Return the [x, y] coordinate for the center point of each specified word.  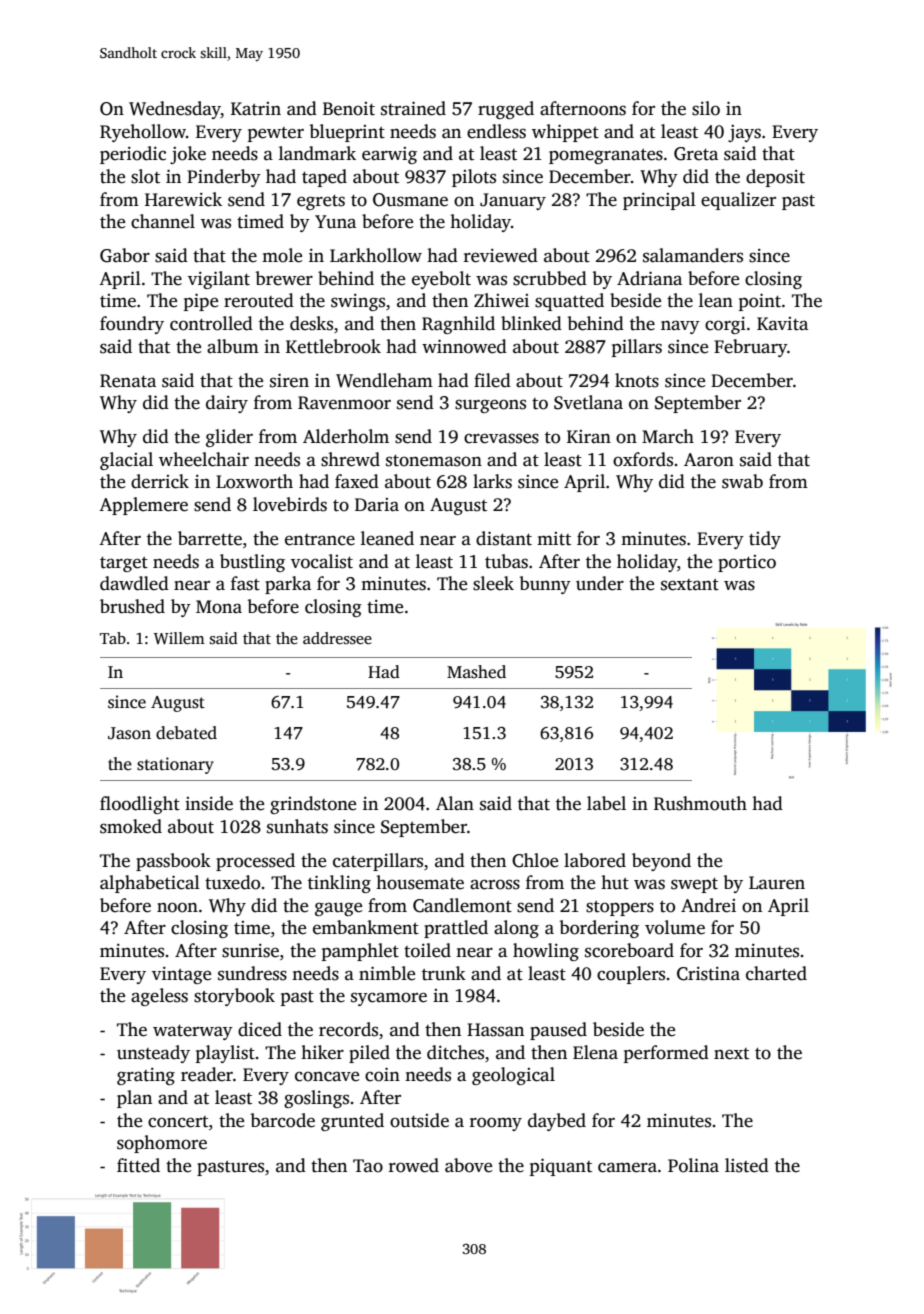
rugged [506, 110]
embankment [366, 927]
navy [680, 327]
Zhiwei [501, 300]
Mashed [476, 672]
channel [163, 221]
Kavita [782, 324]
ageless [159, 997]
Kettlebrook [333, 346]
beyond [661, 862]
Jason [129, 733]
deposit [775, 178]
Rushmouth [700, 803]
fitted [138, 1165]
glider [229, 438]
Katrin [256, 109]
